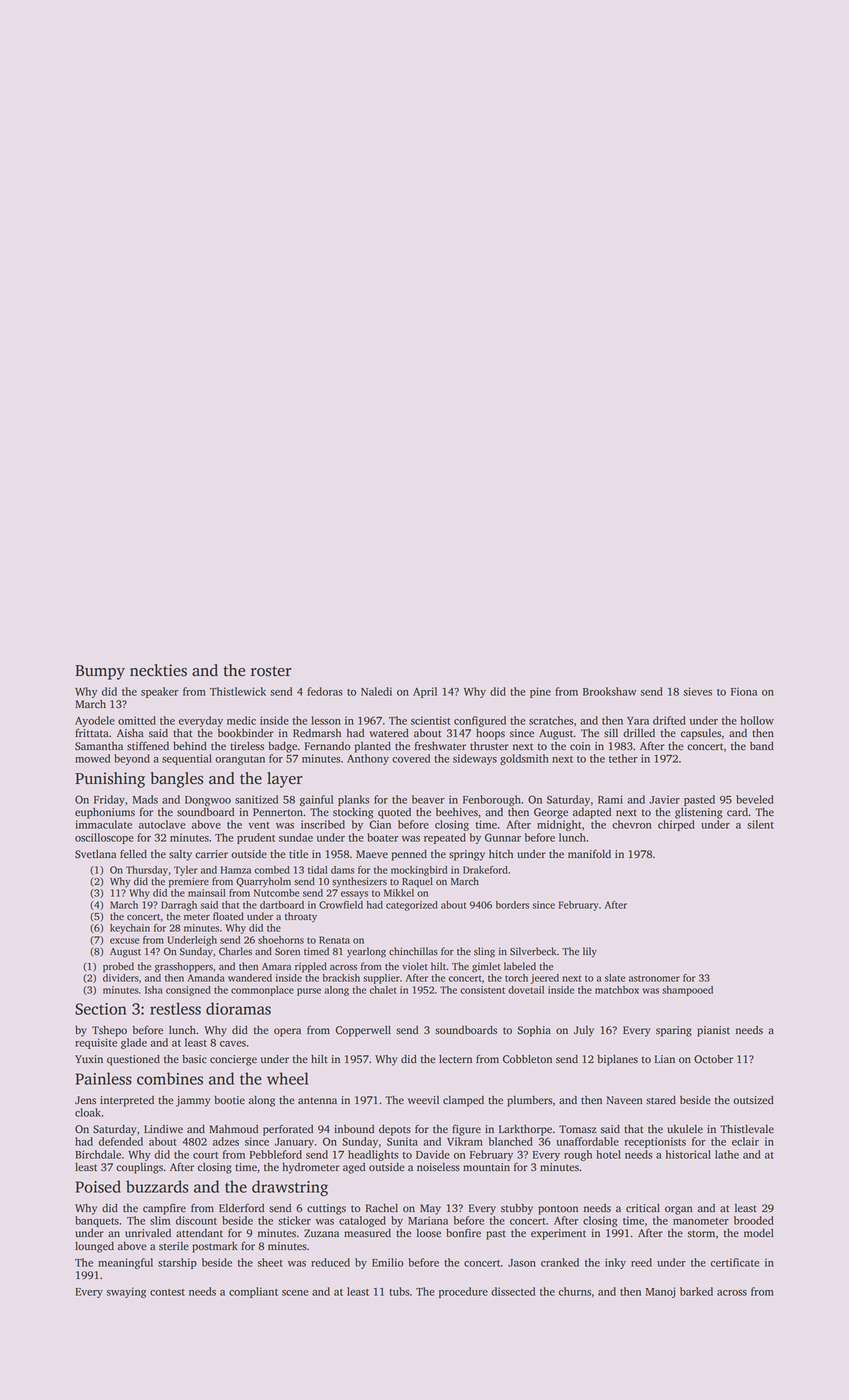  Describe the element at coordinates (760, 824) in the page. I see `silent` at that location.
